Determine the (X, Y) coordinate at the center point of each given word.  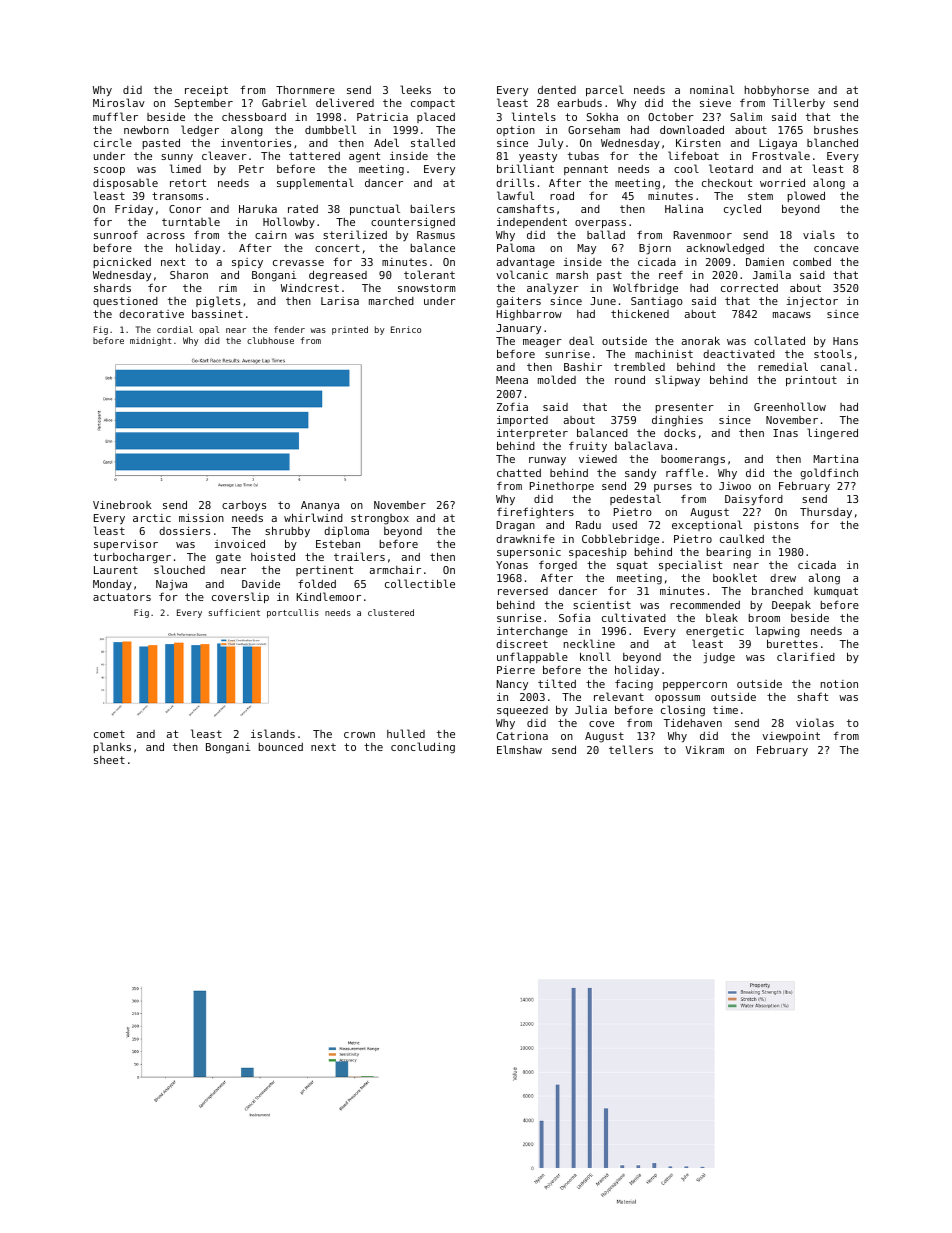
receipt (206, 91)
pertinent (324, 571)
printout (811, 381)
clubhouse (270, 340)
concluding (423, 748)
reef (671, 274)
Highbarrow (529, 315)
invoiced (240, 543)
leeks (415, 89)
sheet (109, 760)
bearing (729, 553)
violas (815, 722)
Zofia (512, 406)
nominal (712, 89)
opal (209, 330)
